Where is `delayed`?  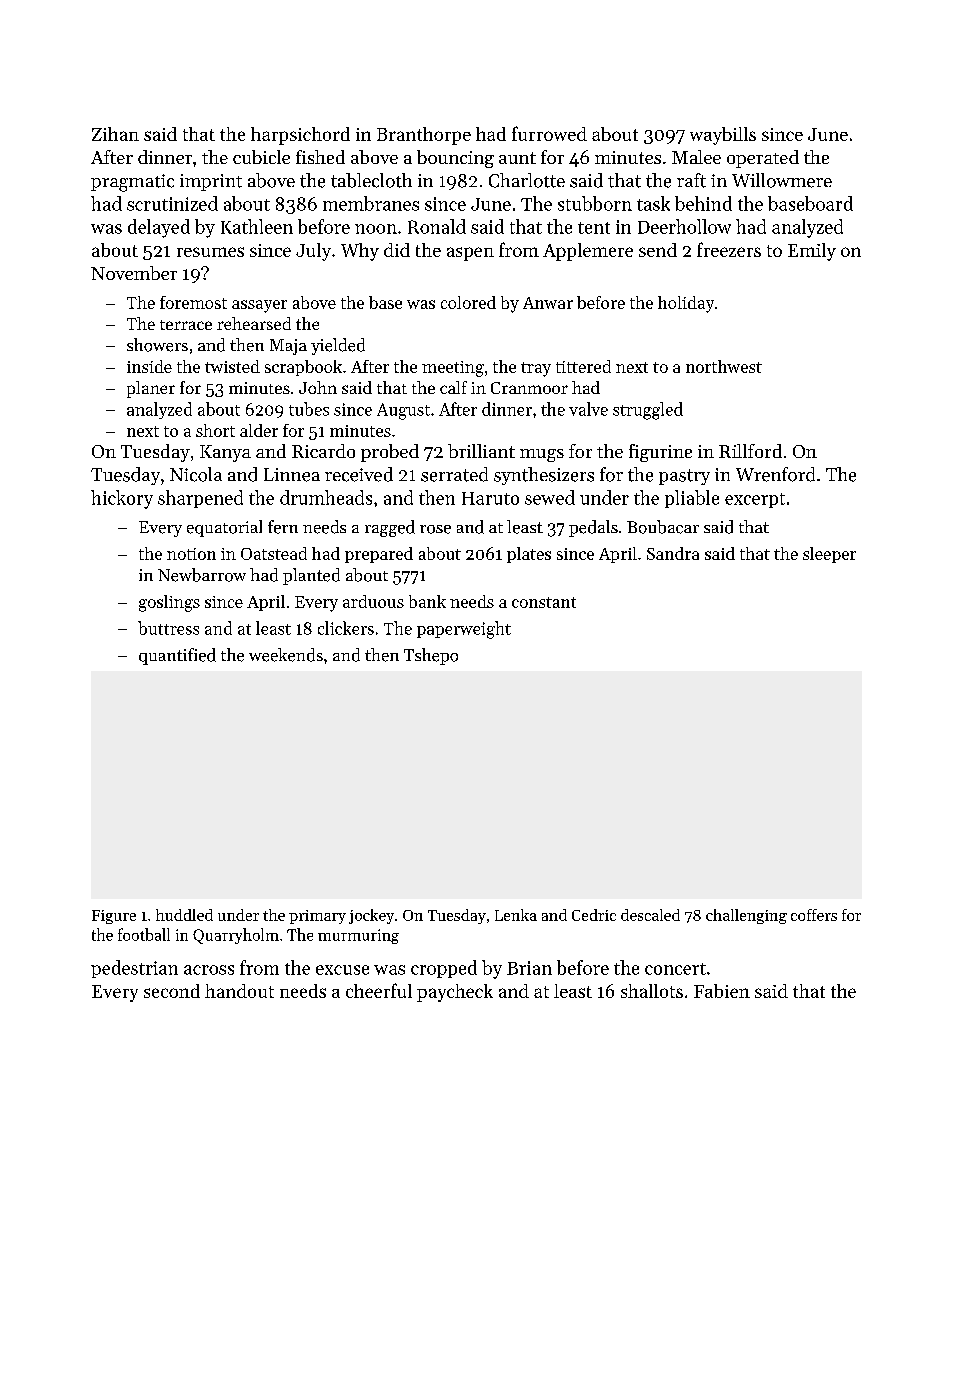
delayed is located at coordinates (159, 228).
